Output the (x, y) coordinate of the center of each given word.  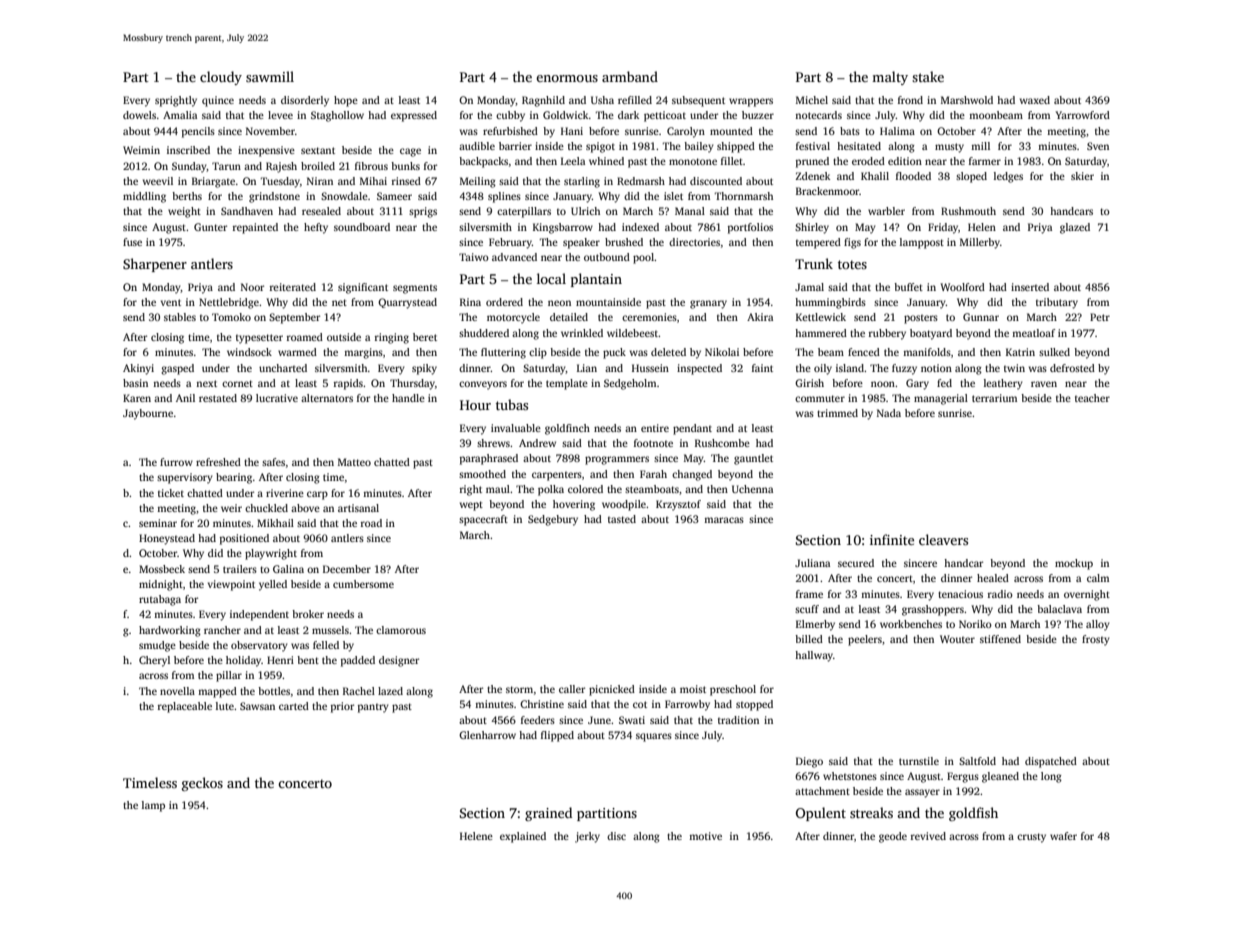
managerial (941, 399)
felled (326, 645)
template (567, 384)
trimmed (837, 413)
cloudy (221, 78)
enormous (567, 78)
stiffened (1000, 639)
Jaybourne (148, 414)
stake (928, 76)
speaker (581, 243)
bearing (234, 478)
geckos (202, 784)
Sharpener (155, 265)
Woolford (962, 287)
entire (655, 428)
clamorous (401, 630)
